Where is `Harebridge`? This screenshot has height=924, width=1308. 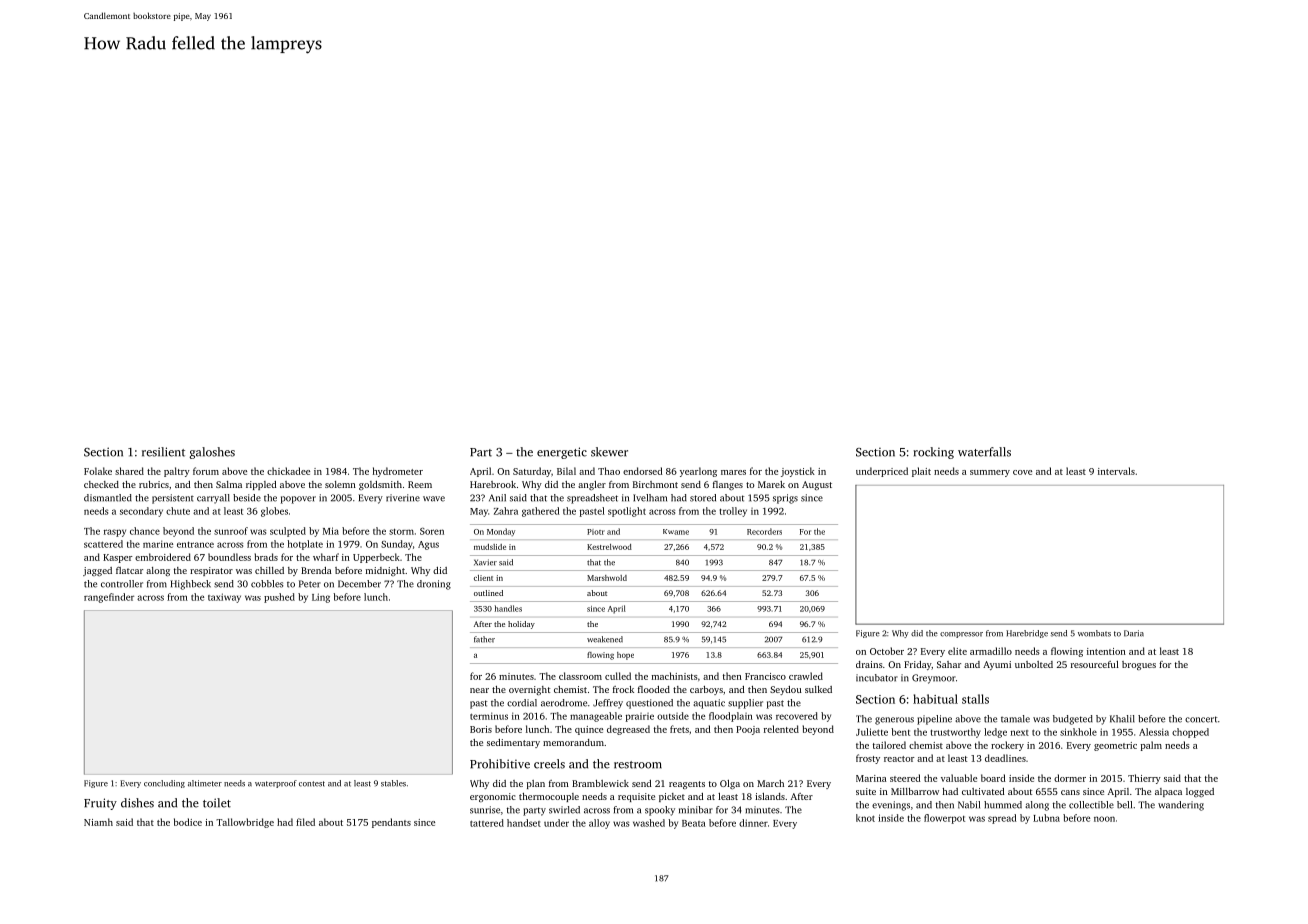 Harebridge is located at coordinates (1027, 634).
